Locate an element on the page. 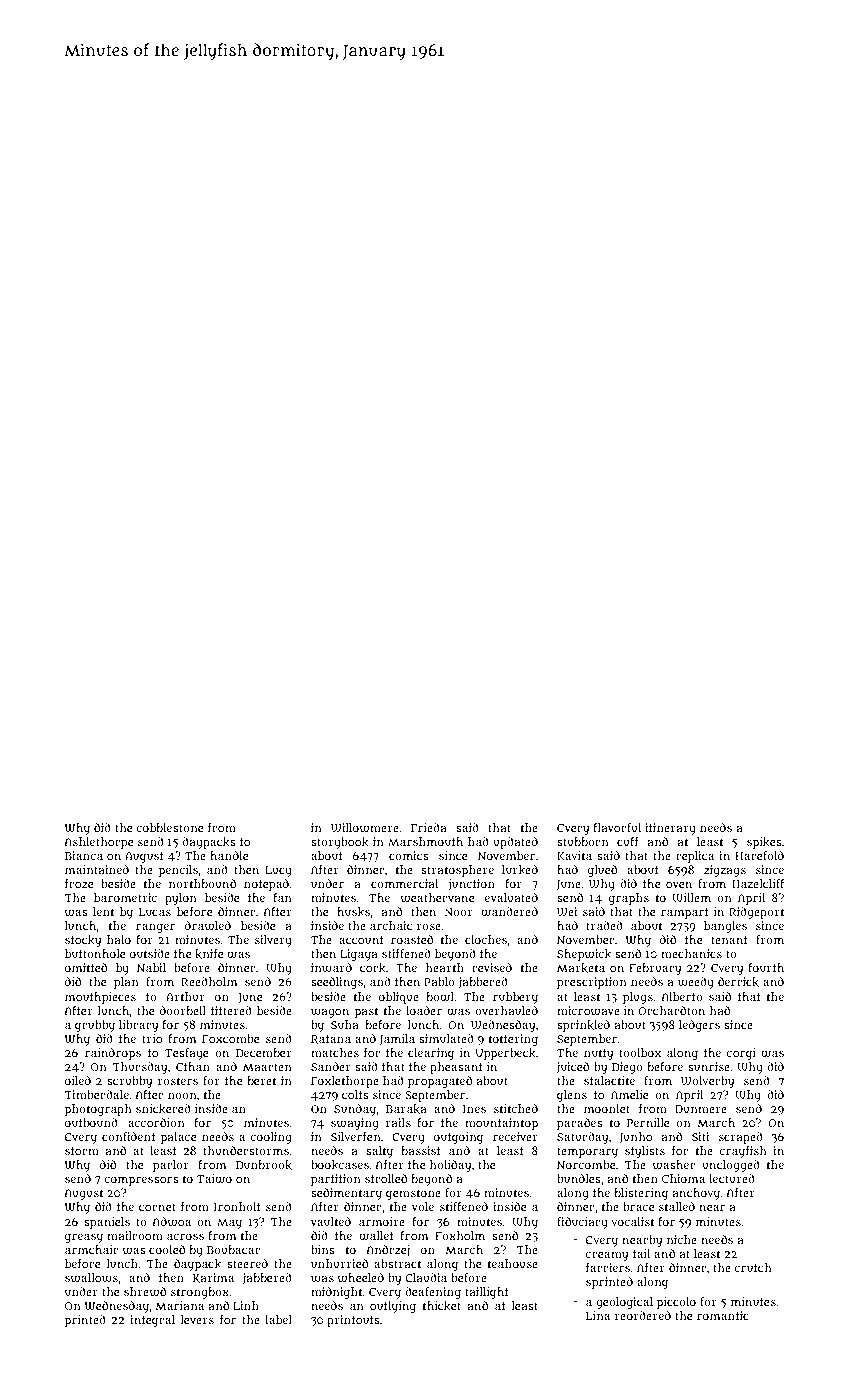 This document has height=1400, width=849. Ashlethorpe is located at coordinates (99, 843).
